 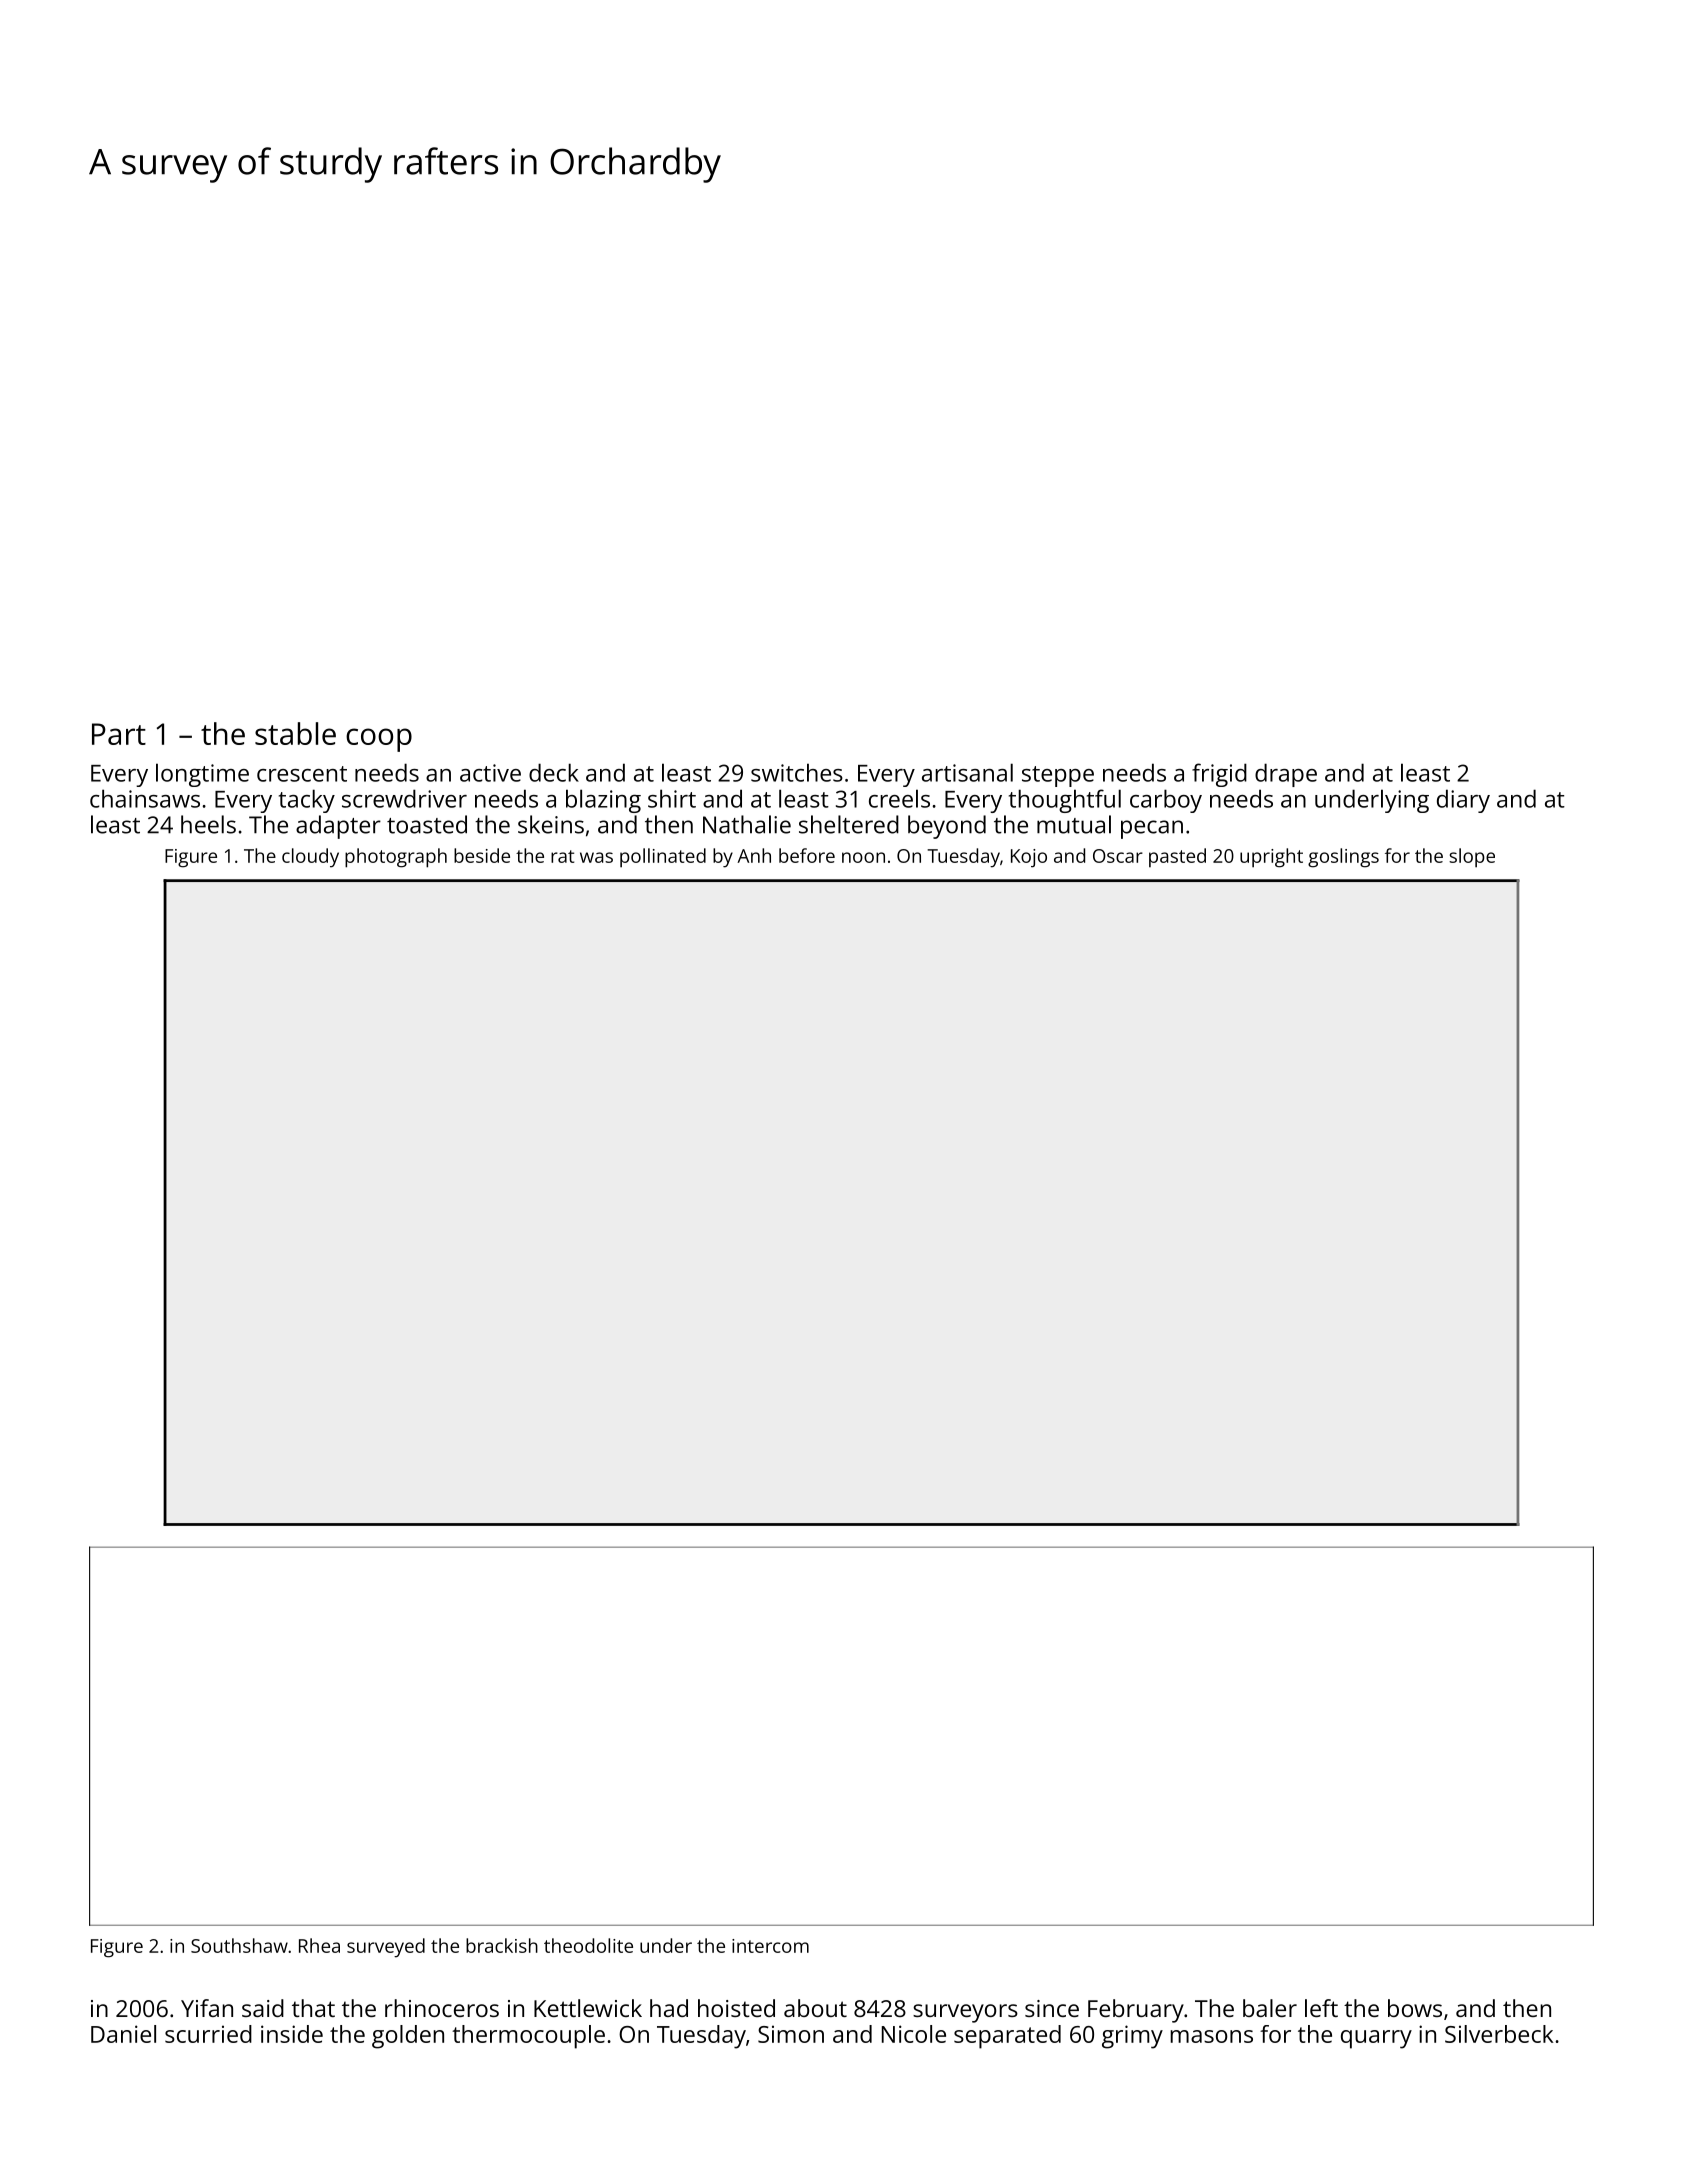 I want to click on Southshaw, so click(x=239, y=1945).
